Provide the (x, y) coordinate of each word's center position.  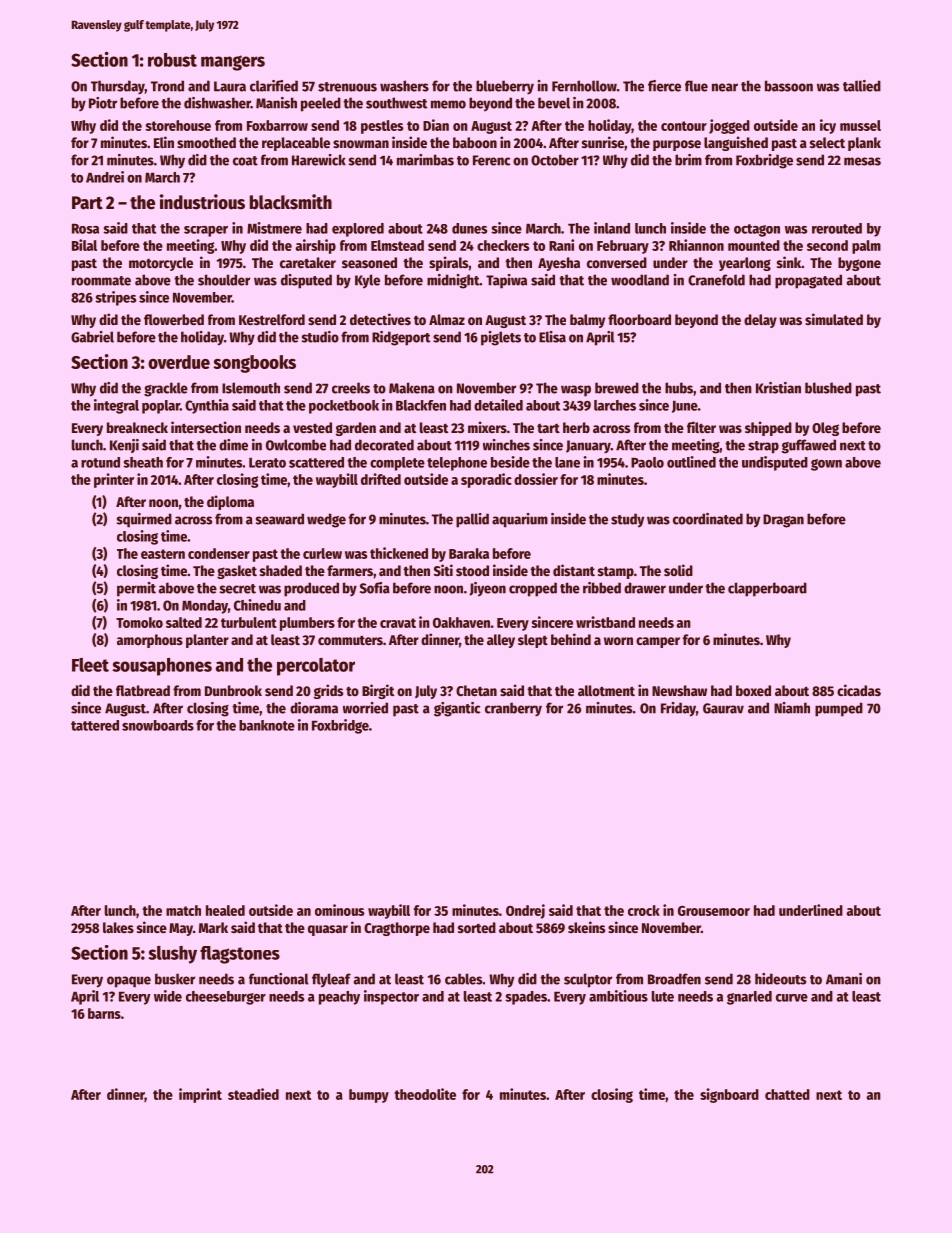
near (725, 87)
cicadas (859, 690)
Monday (205, 607)
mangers (233, 63)
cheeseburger (226, 998)
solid (678, 570)
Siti (443, 570)
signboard (729, 1095)
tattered (95, 725)
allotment (606, 690)
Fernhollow (584, 86)
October (555, 160)
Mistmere (274, 228)
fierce (664, 86)
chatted (787, 1094)
